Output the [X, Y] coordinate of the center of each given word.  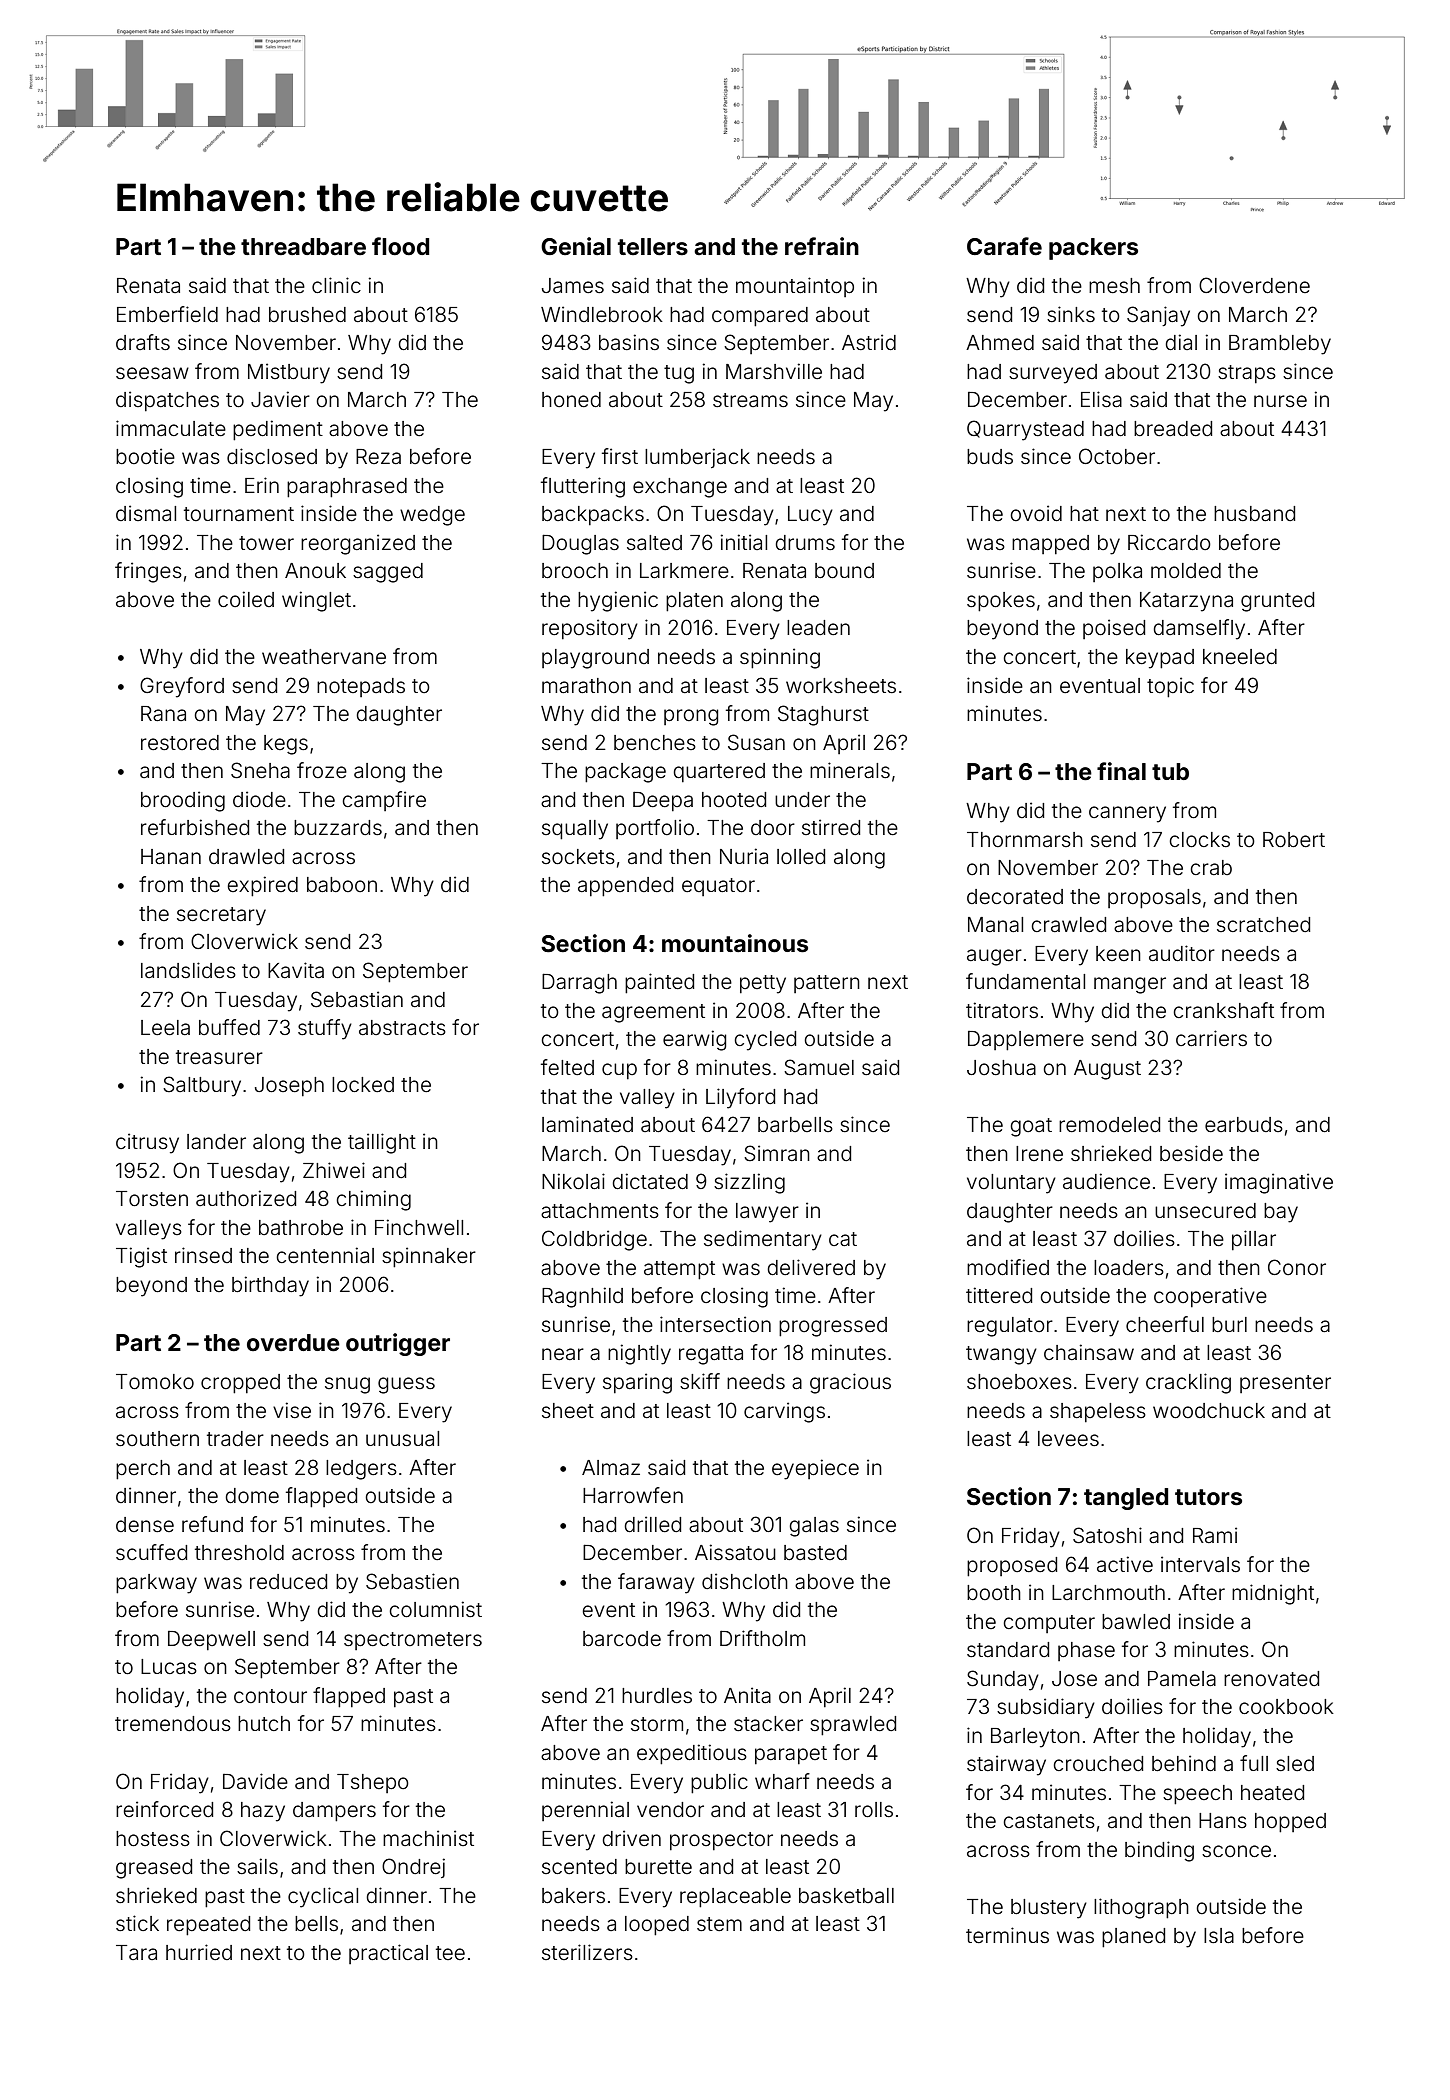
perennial [585, 1811]
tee [450, 1953]
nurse [1280, 401]
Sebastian [357, 999]
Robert [1294, 840]
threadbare [303, 247]
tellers [653, 247]
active [1125, 1564]
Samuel [819, 1067]
